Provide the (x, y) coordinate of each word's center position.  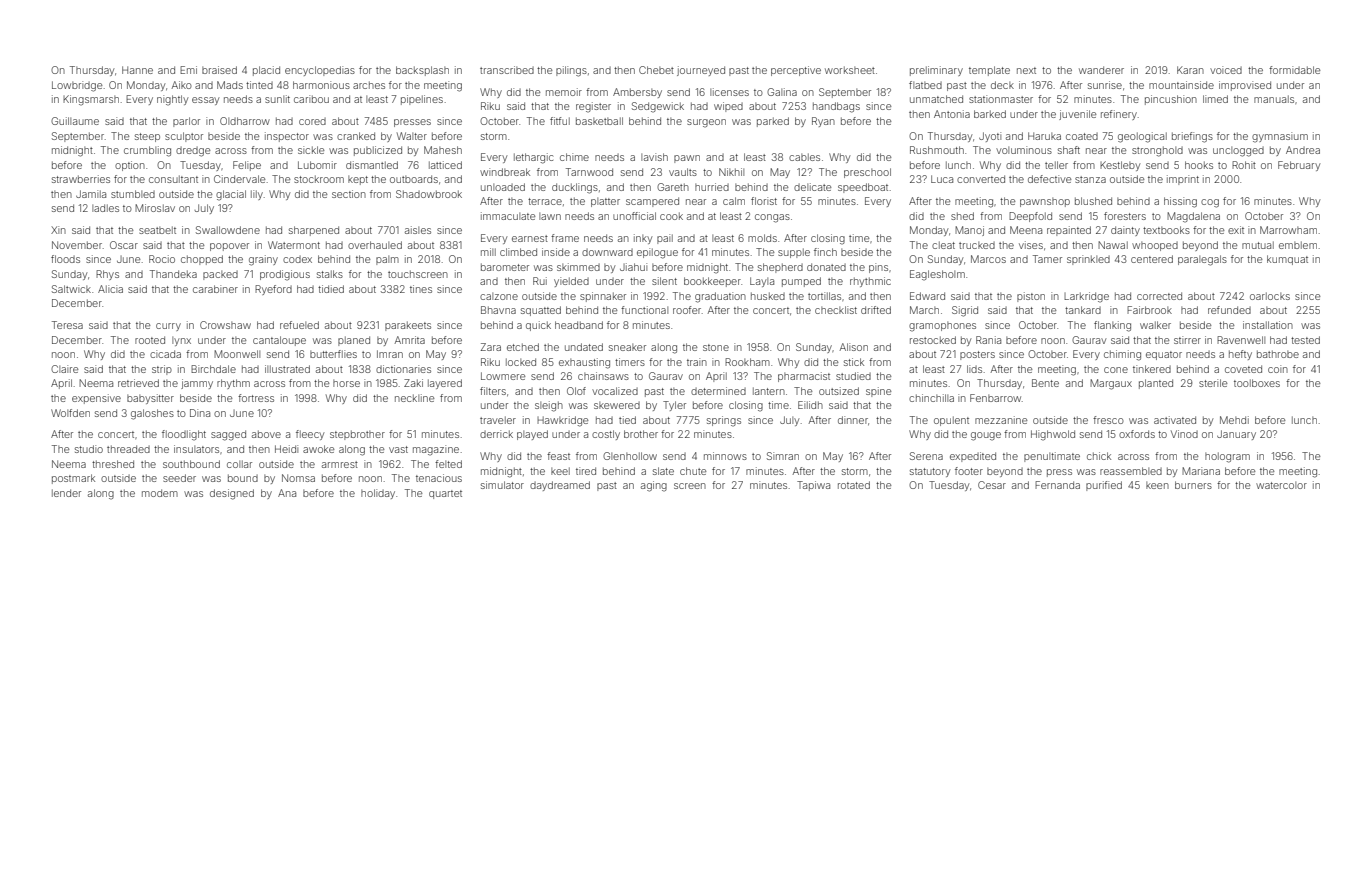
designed (232, 494)
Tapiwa (813, 486)
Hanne (137, 70)
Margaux (1111, 384)
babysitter (150, 399)
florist (764, 201)
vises (1031, 245)
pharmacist (804, 377)
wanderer (1101, 70)
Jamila (91, 194)
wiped (728, 107)
